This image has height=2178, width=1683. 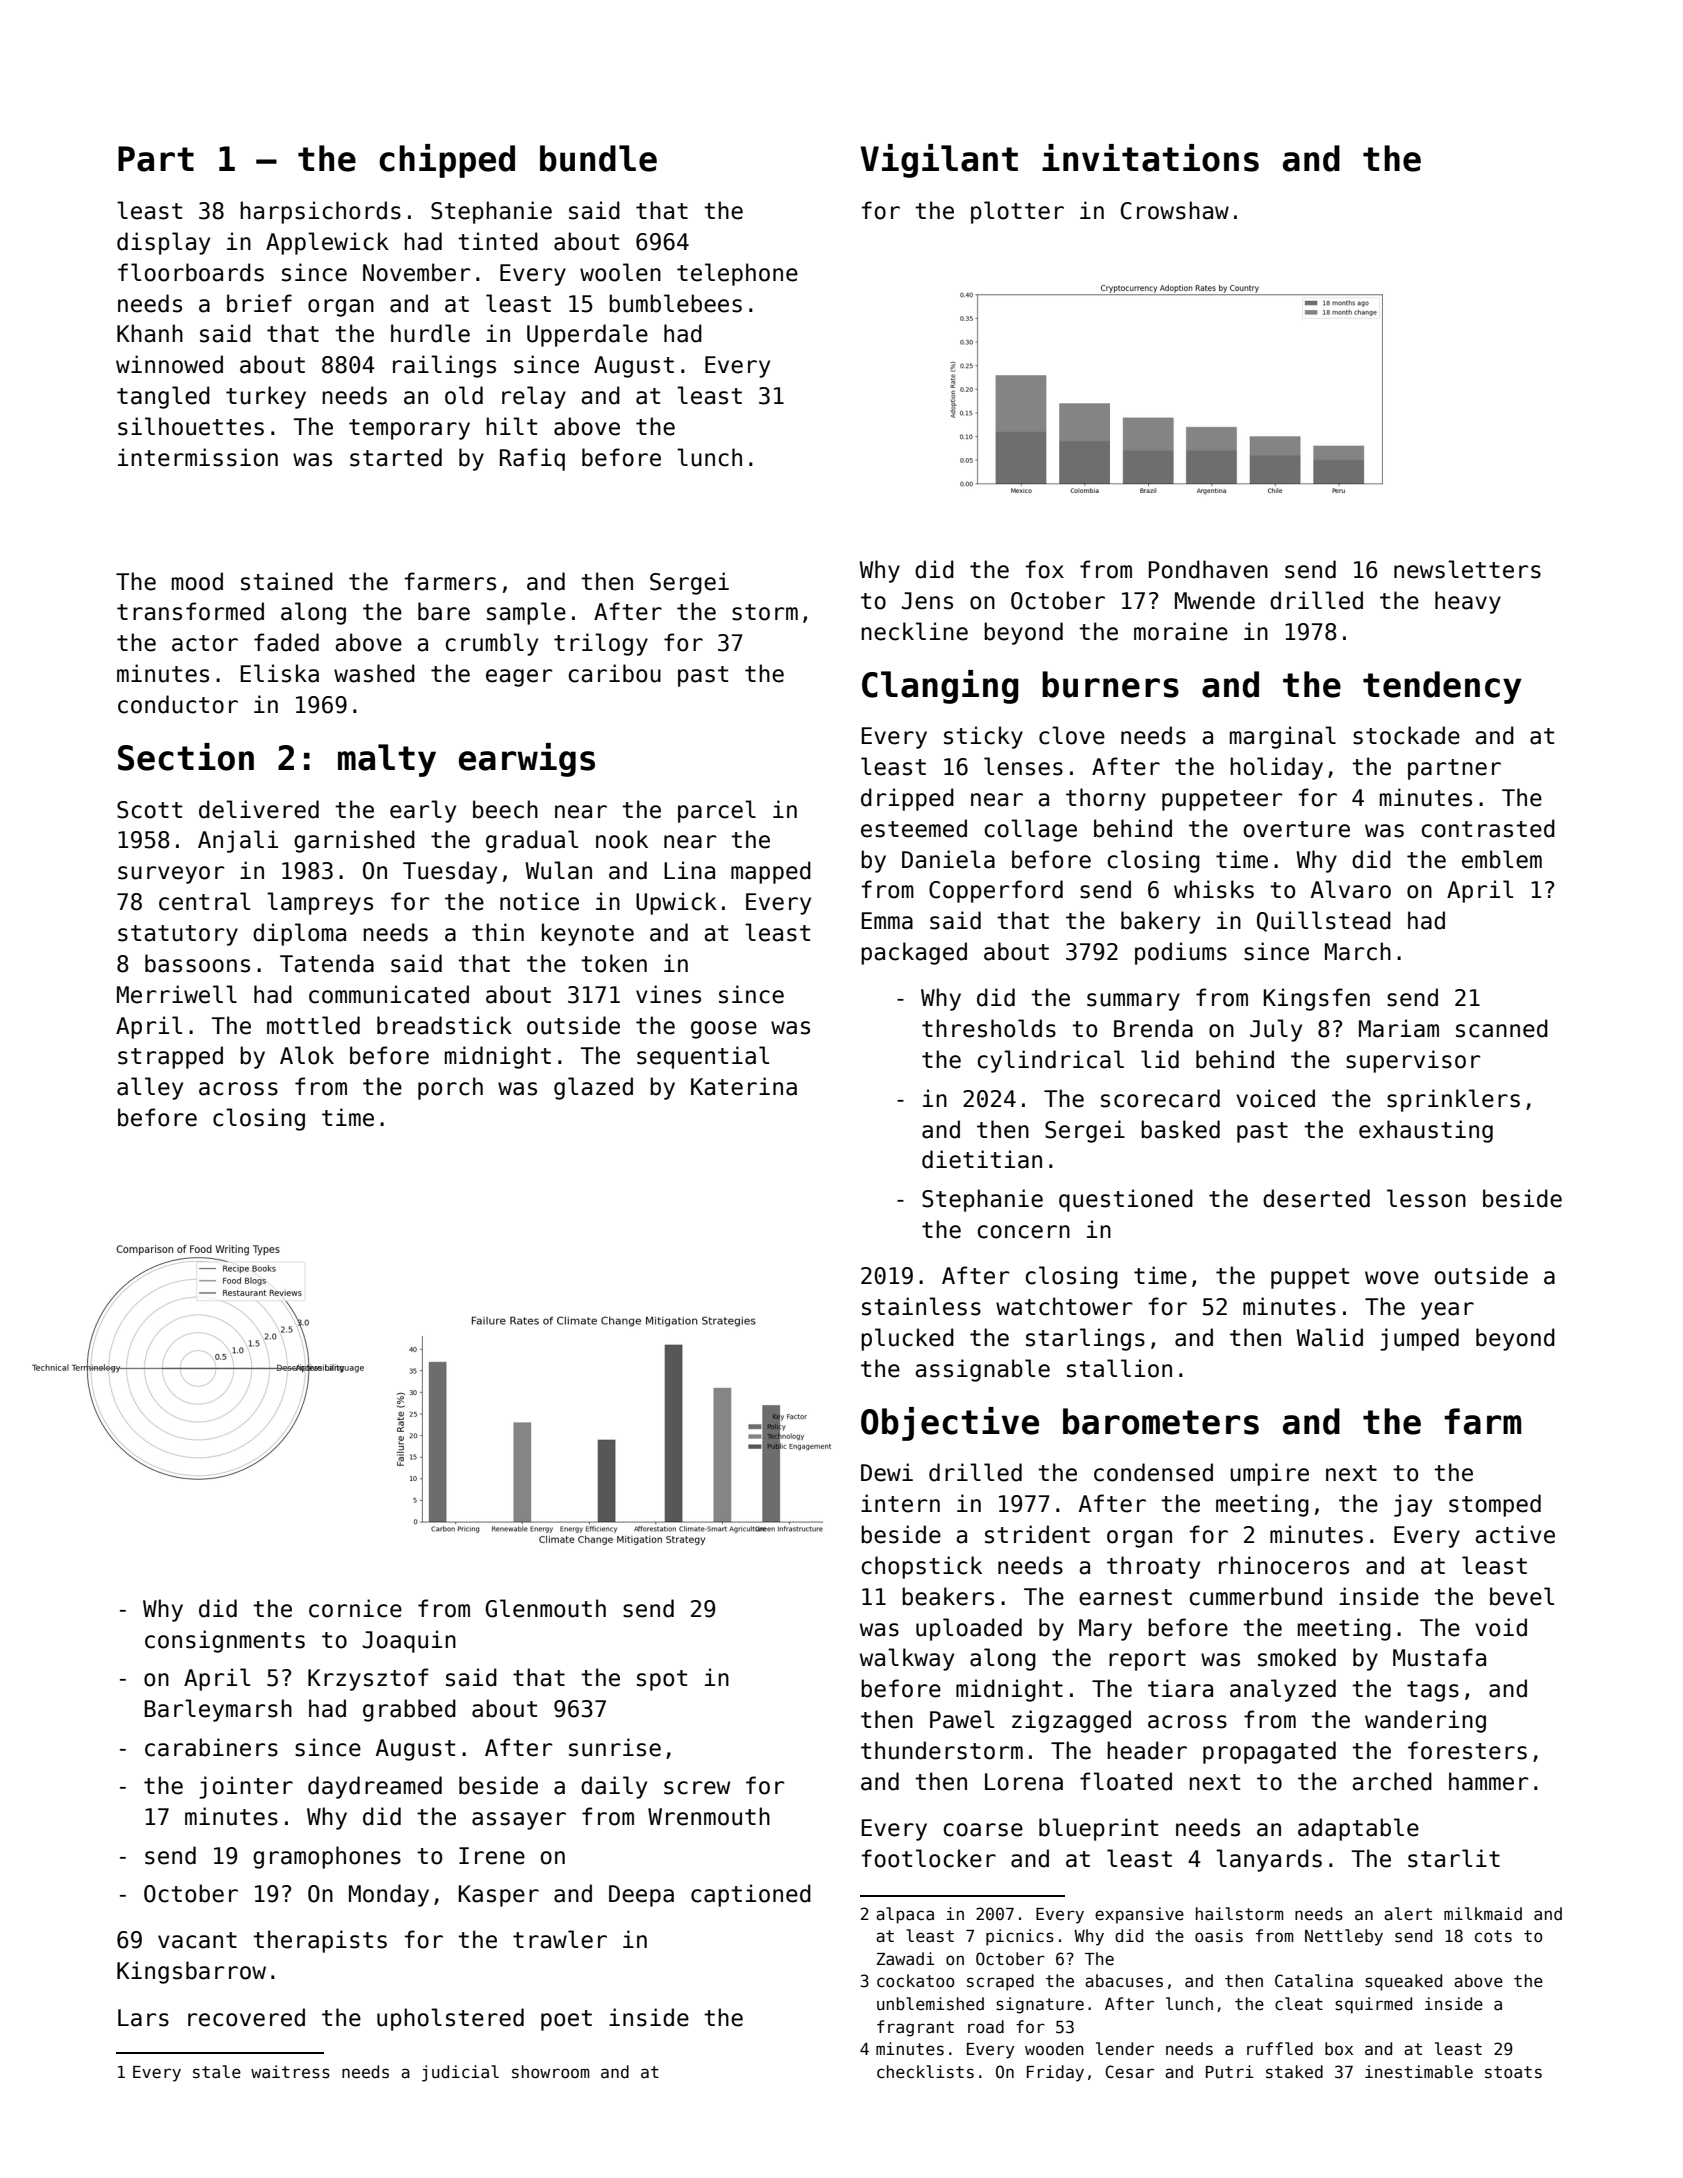 What do you see at coordinates (1426, 1131) in the image?
I see `exhausting` at bounding box center [1426, 1131].
